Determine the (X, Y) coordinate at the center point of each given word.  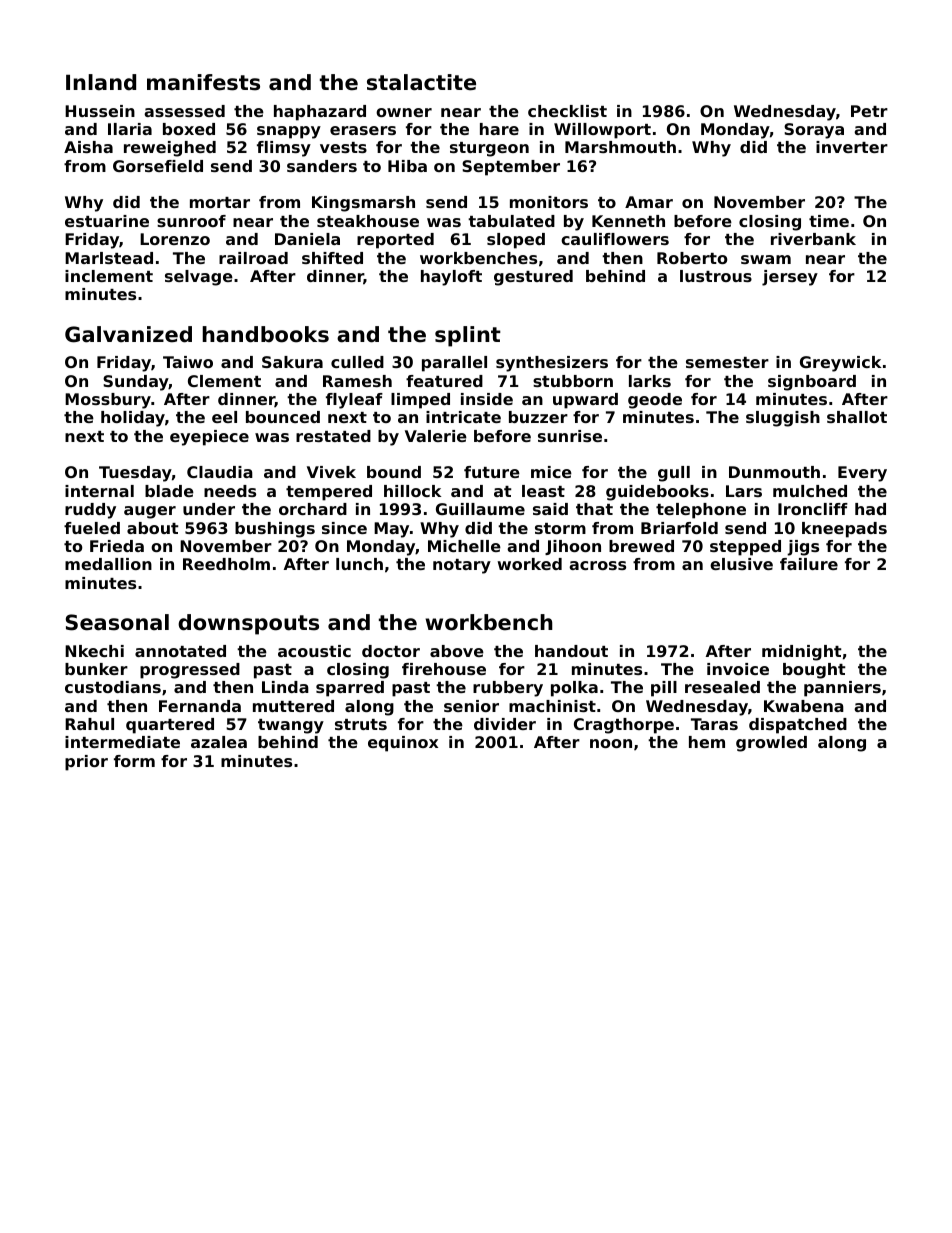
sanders (322, 166)
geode (655, 401)
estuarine (107, 221)
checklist (567, 111)
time (829, 221)
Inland (101, 82)
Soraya (814, 131)
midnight (802, 653)
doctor (391, 651)
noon (611, 743)
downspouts (248, 624)
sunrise (570, 436)
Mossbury (108, 401)
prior (86, 763)
